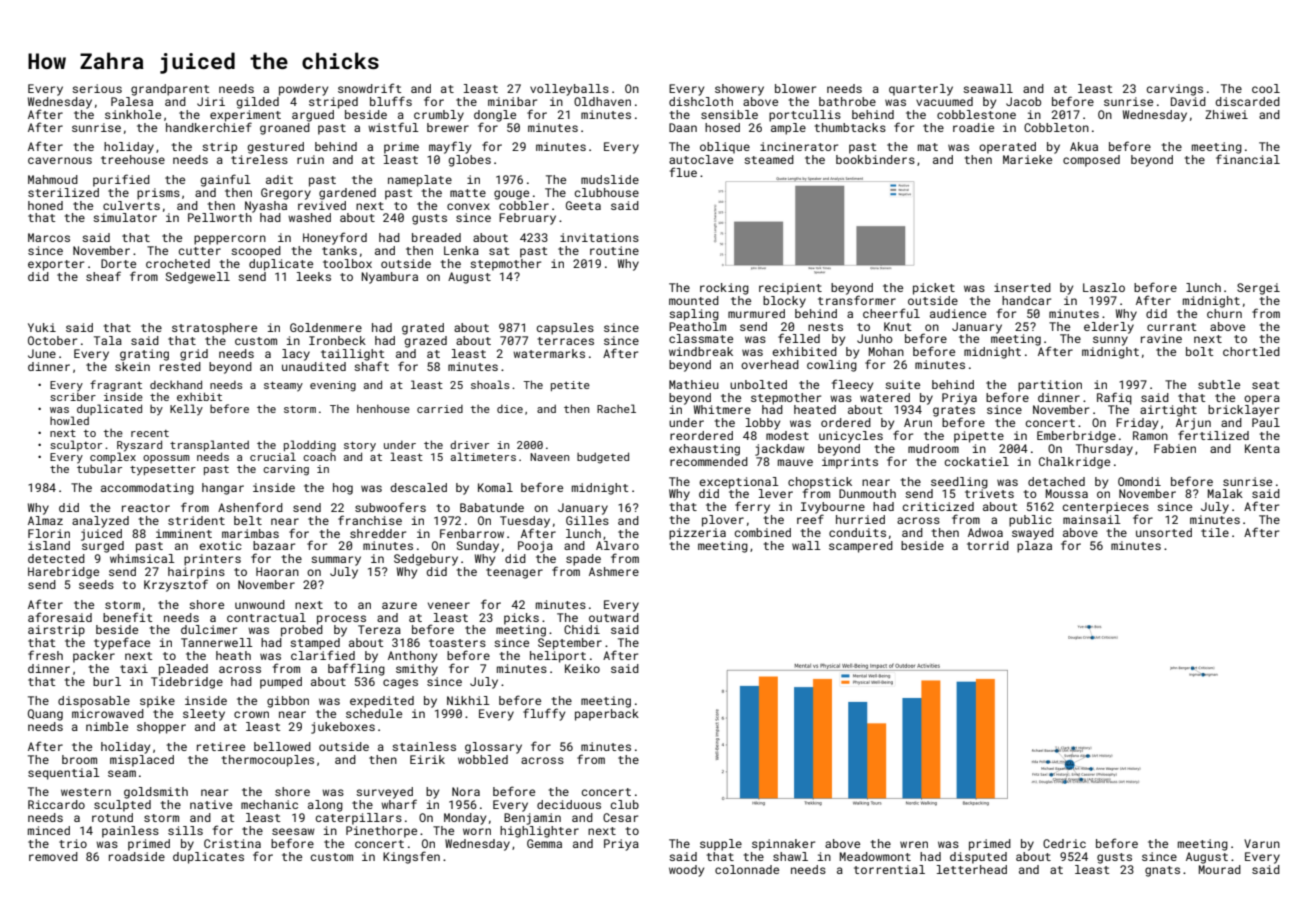 This page has height=924, width=1308. Describe the element at coordinates (133, 114) in the page. I see `sinkhole` at that location.
